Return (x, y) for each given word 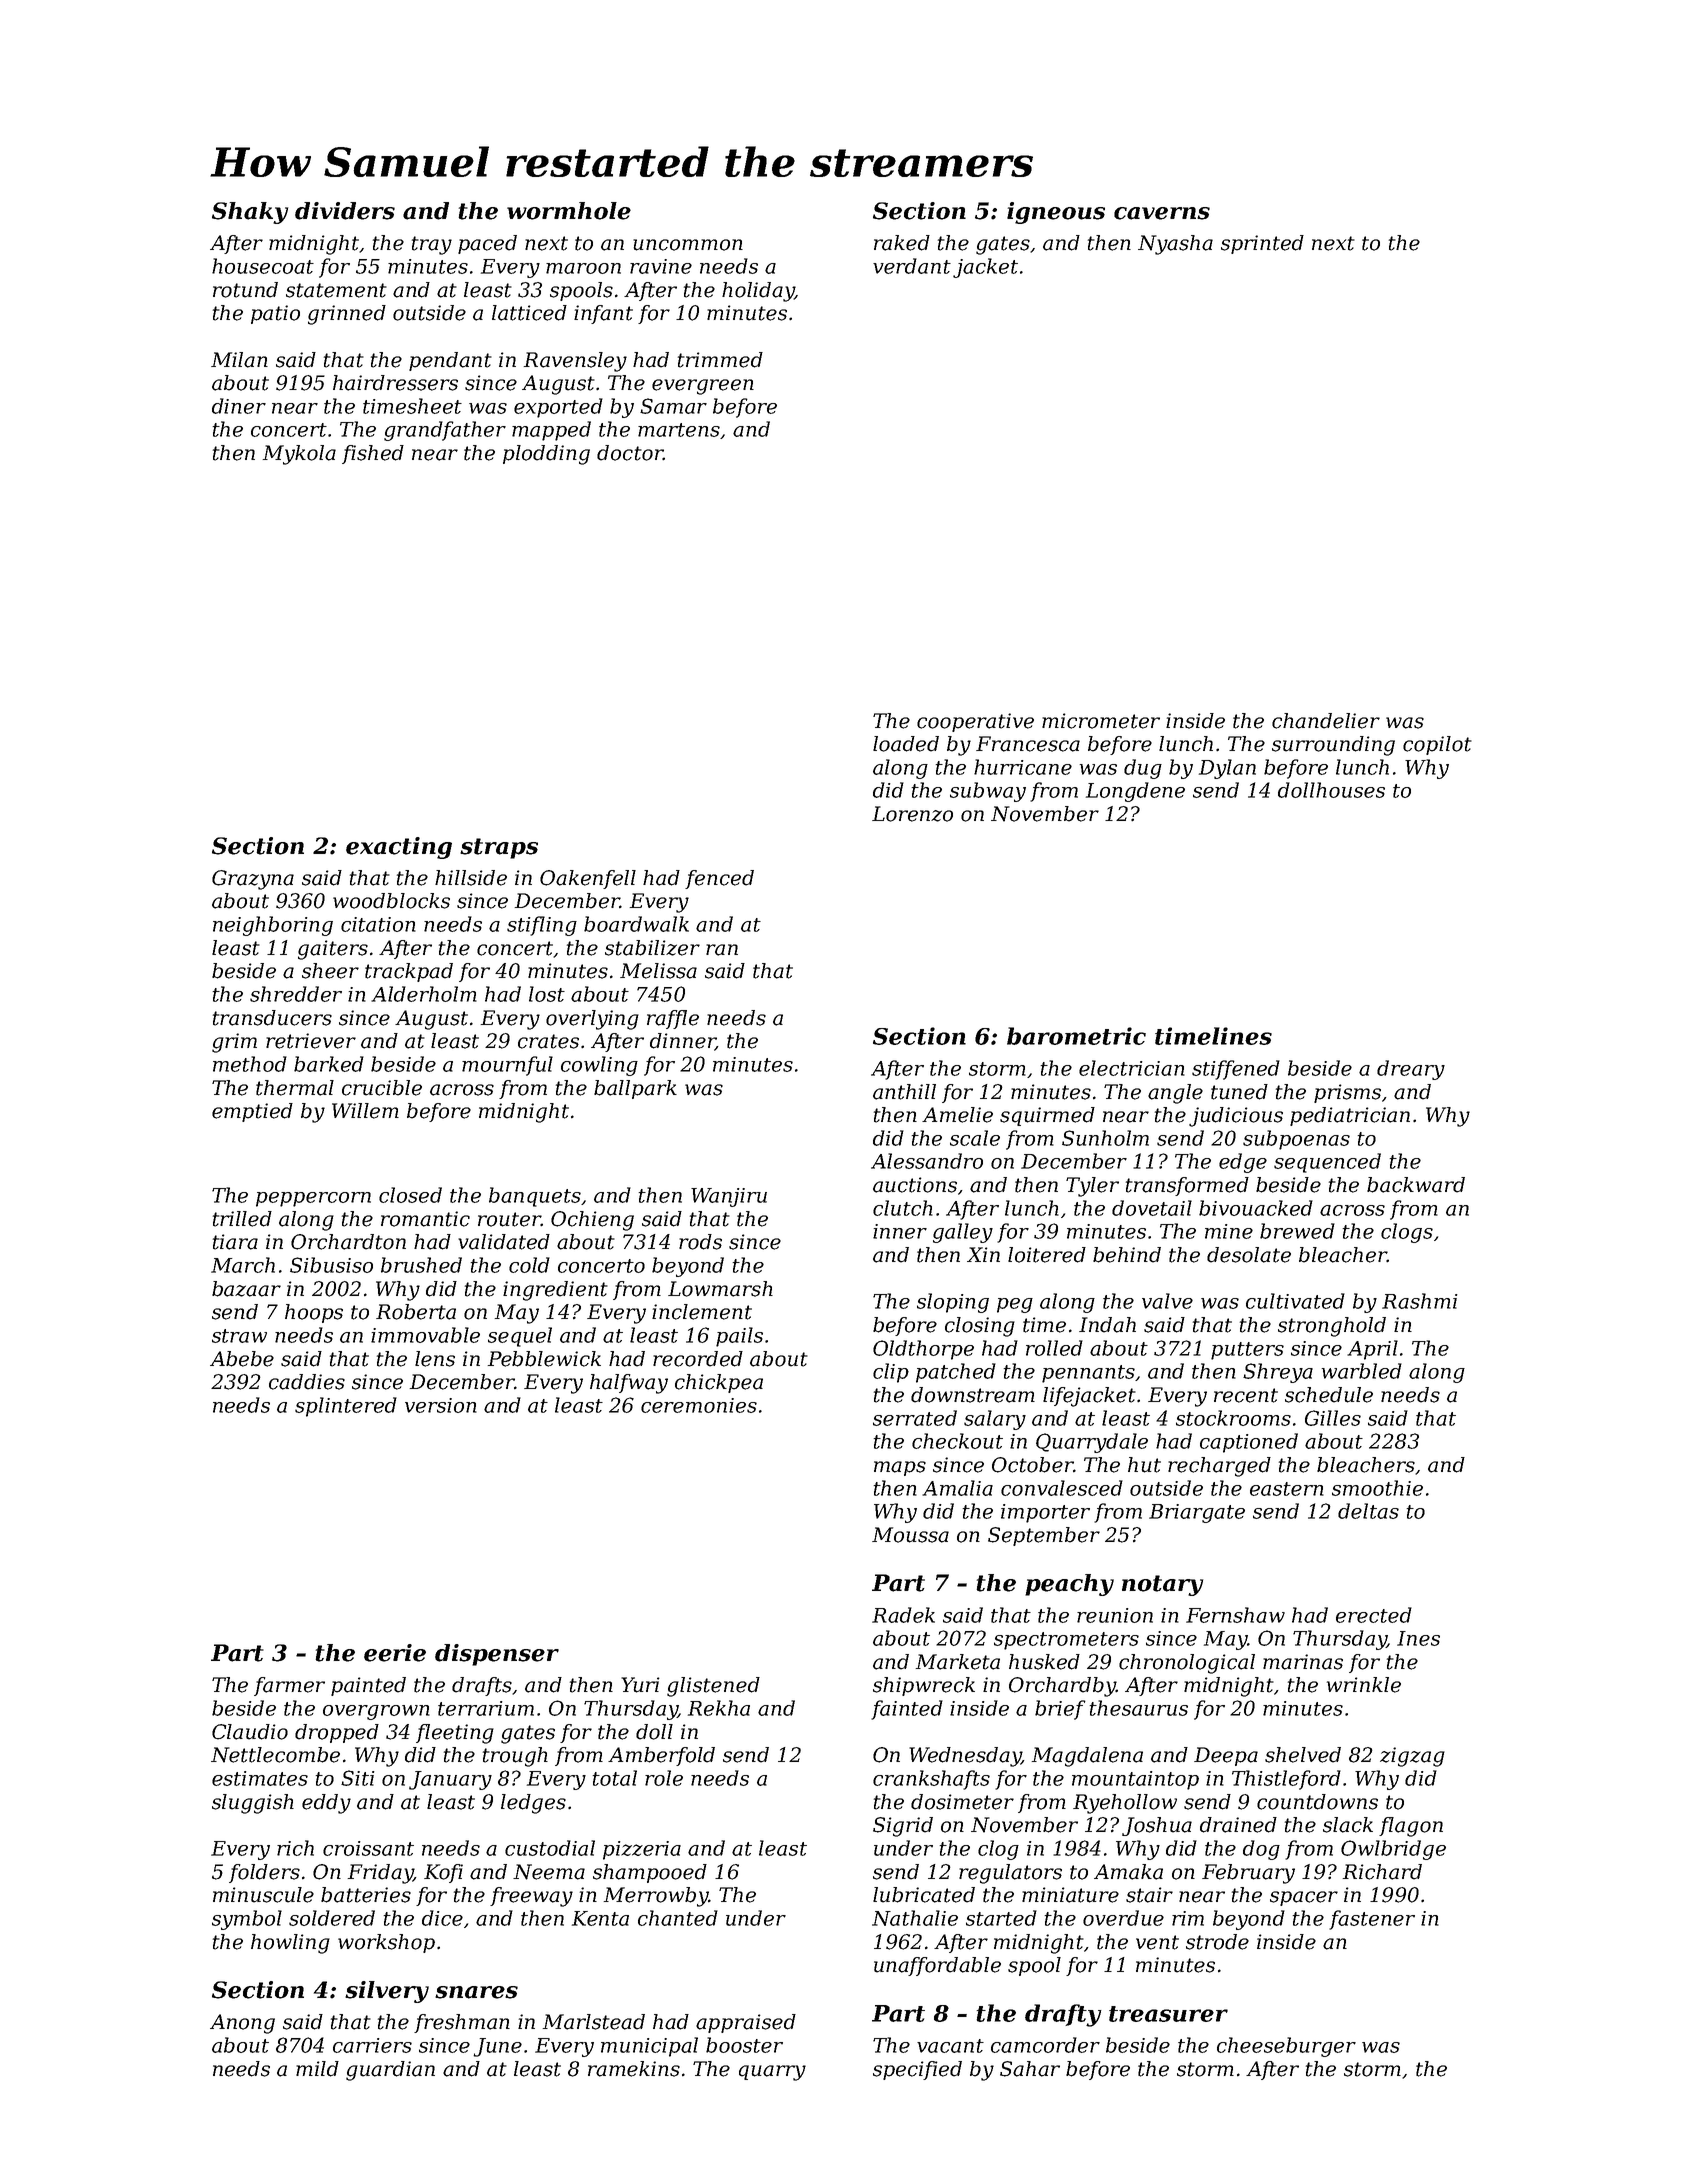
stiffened (1236, 1070)
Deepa (1226, 1756)
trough (515, 1757)
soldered (332, 1918)
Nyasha (1175, 245)
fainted (907, 1710)
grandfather (445, 431)
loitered (1047, 1255)
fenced (719, 879)
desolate (1249, 1255)
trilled (242, 1219)
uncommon (688, 245)
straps (499, 848)
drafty (1063, 2015)
